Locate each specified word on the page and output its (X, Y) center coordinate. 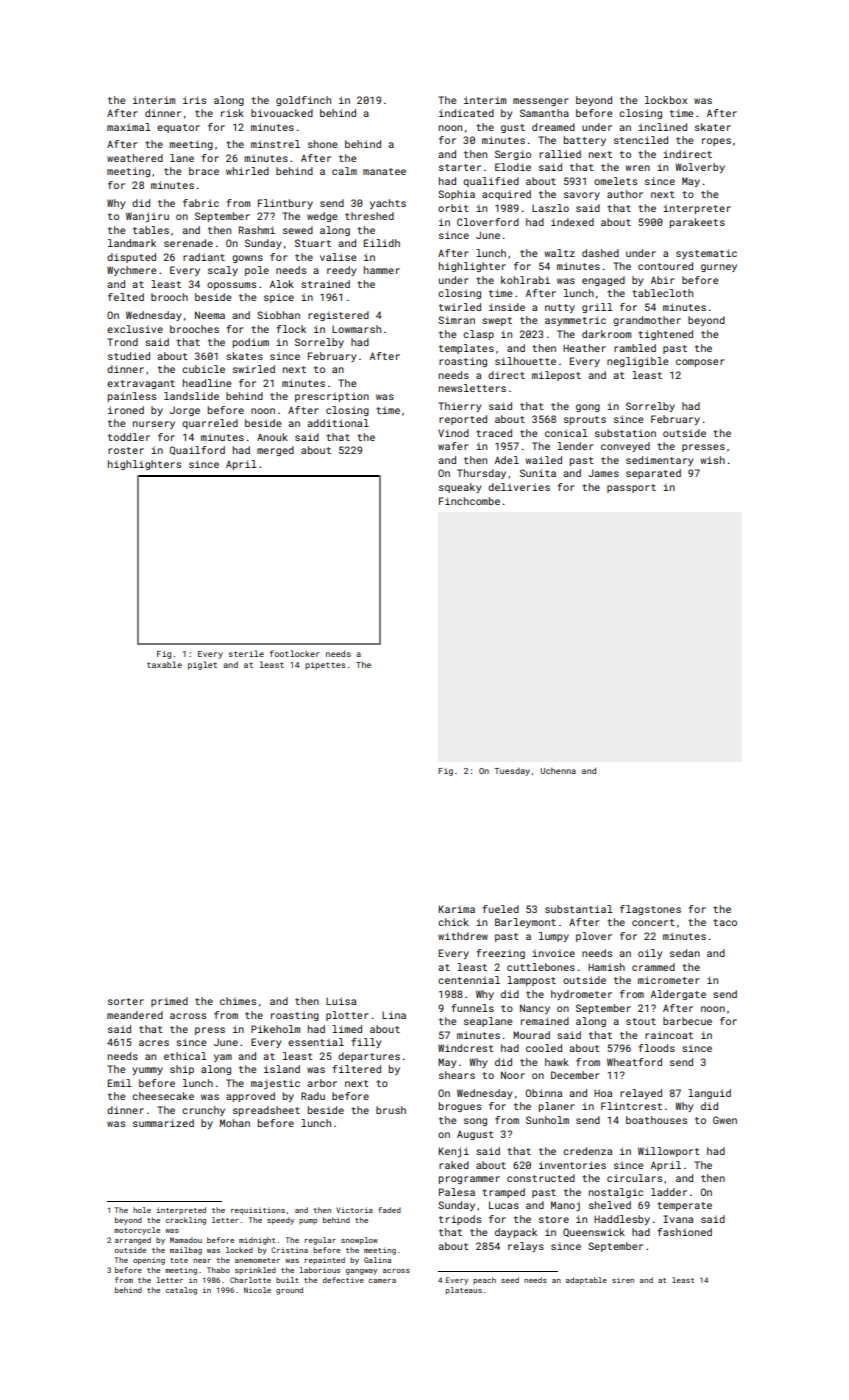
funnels (472, 1008)
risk (232, 113)
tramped (503, 1193)
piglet (202, 665)
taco (725, 922)
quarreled (210, 424)
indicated (466, 113)
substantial (579, 909)
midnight (257, 1241)
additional (338, 423)
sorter (126, 1001)
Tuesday (512, 772)
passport (631, 488)
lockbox (666, 100)
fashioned (684, 1232)
